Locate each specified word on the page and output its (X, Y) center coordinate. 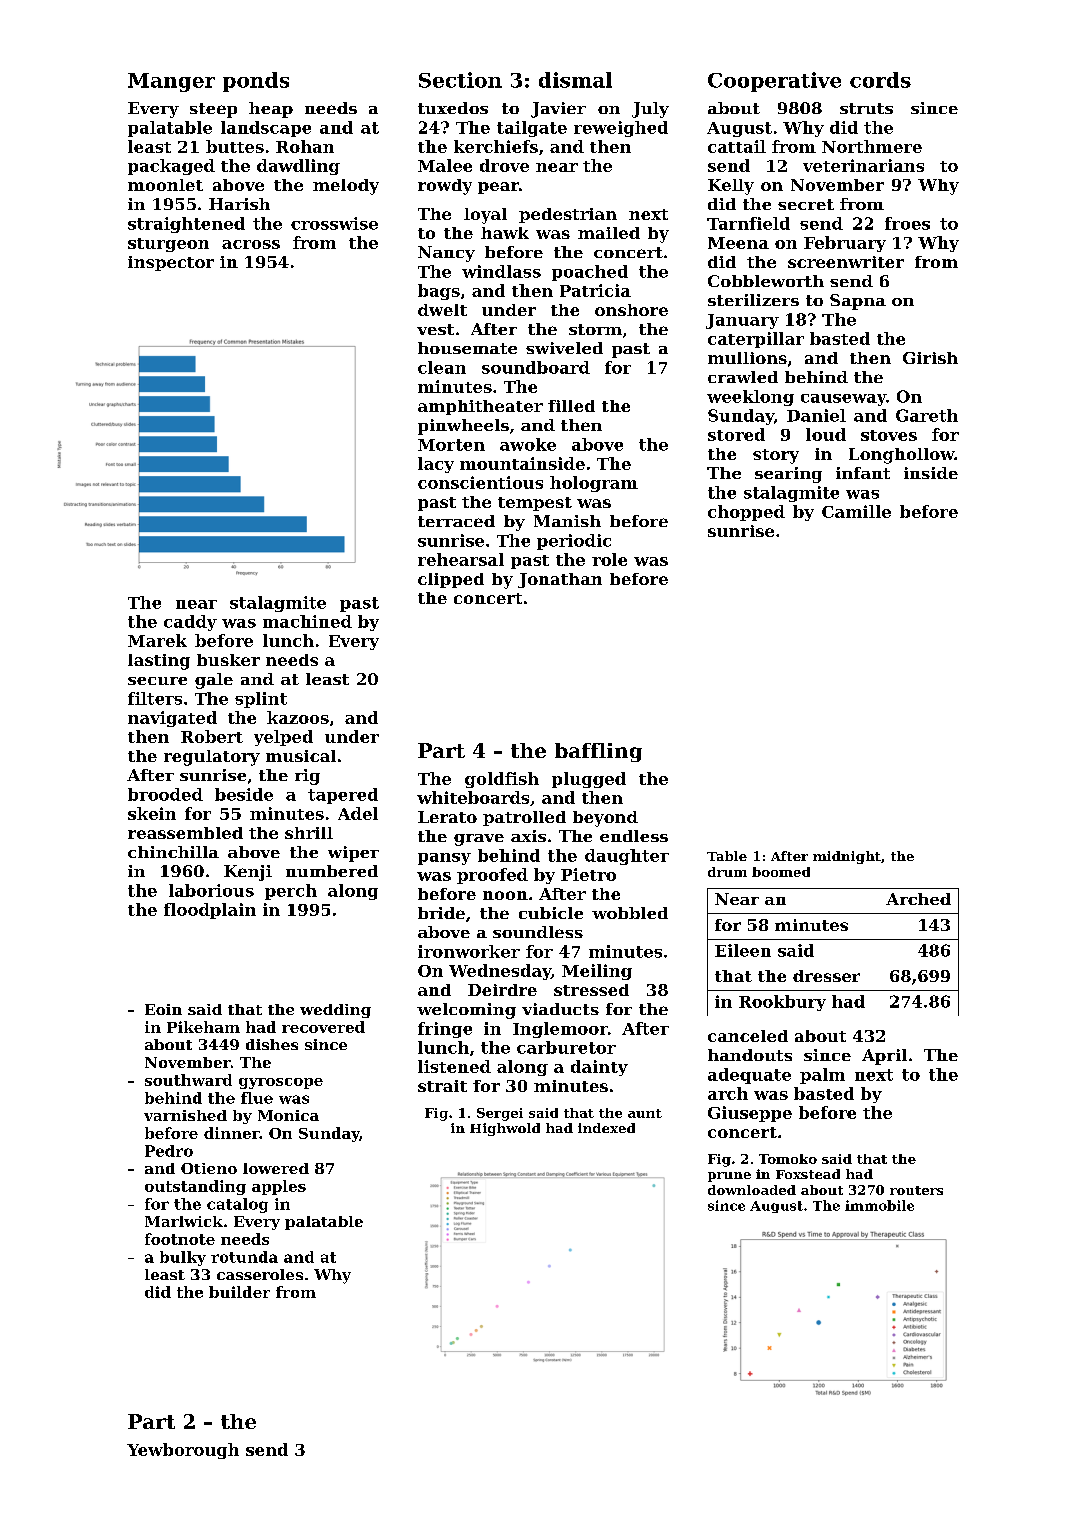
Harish (239, 204)
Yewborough (183, 1451)
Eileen (743, 950)
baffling (598, 752)
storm (595, 329)
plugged (589, 780)
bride (441, 913)
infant (863, 473)
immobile (879, 1205)
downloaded (752, 1190)
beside (244, 794)
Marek (157, 640)
